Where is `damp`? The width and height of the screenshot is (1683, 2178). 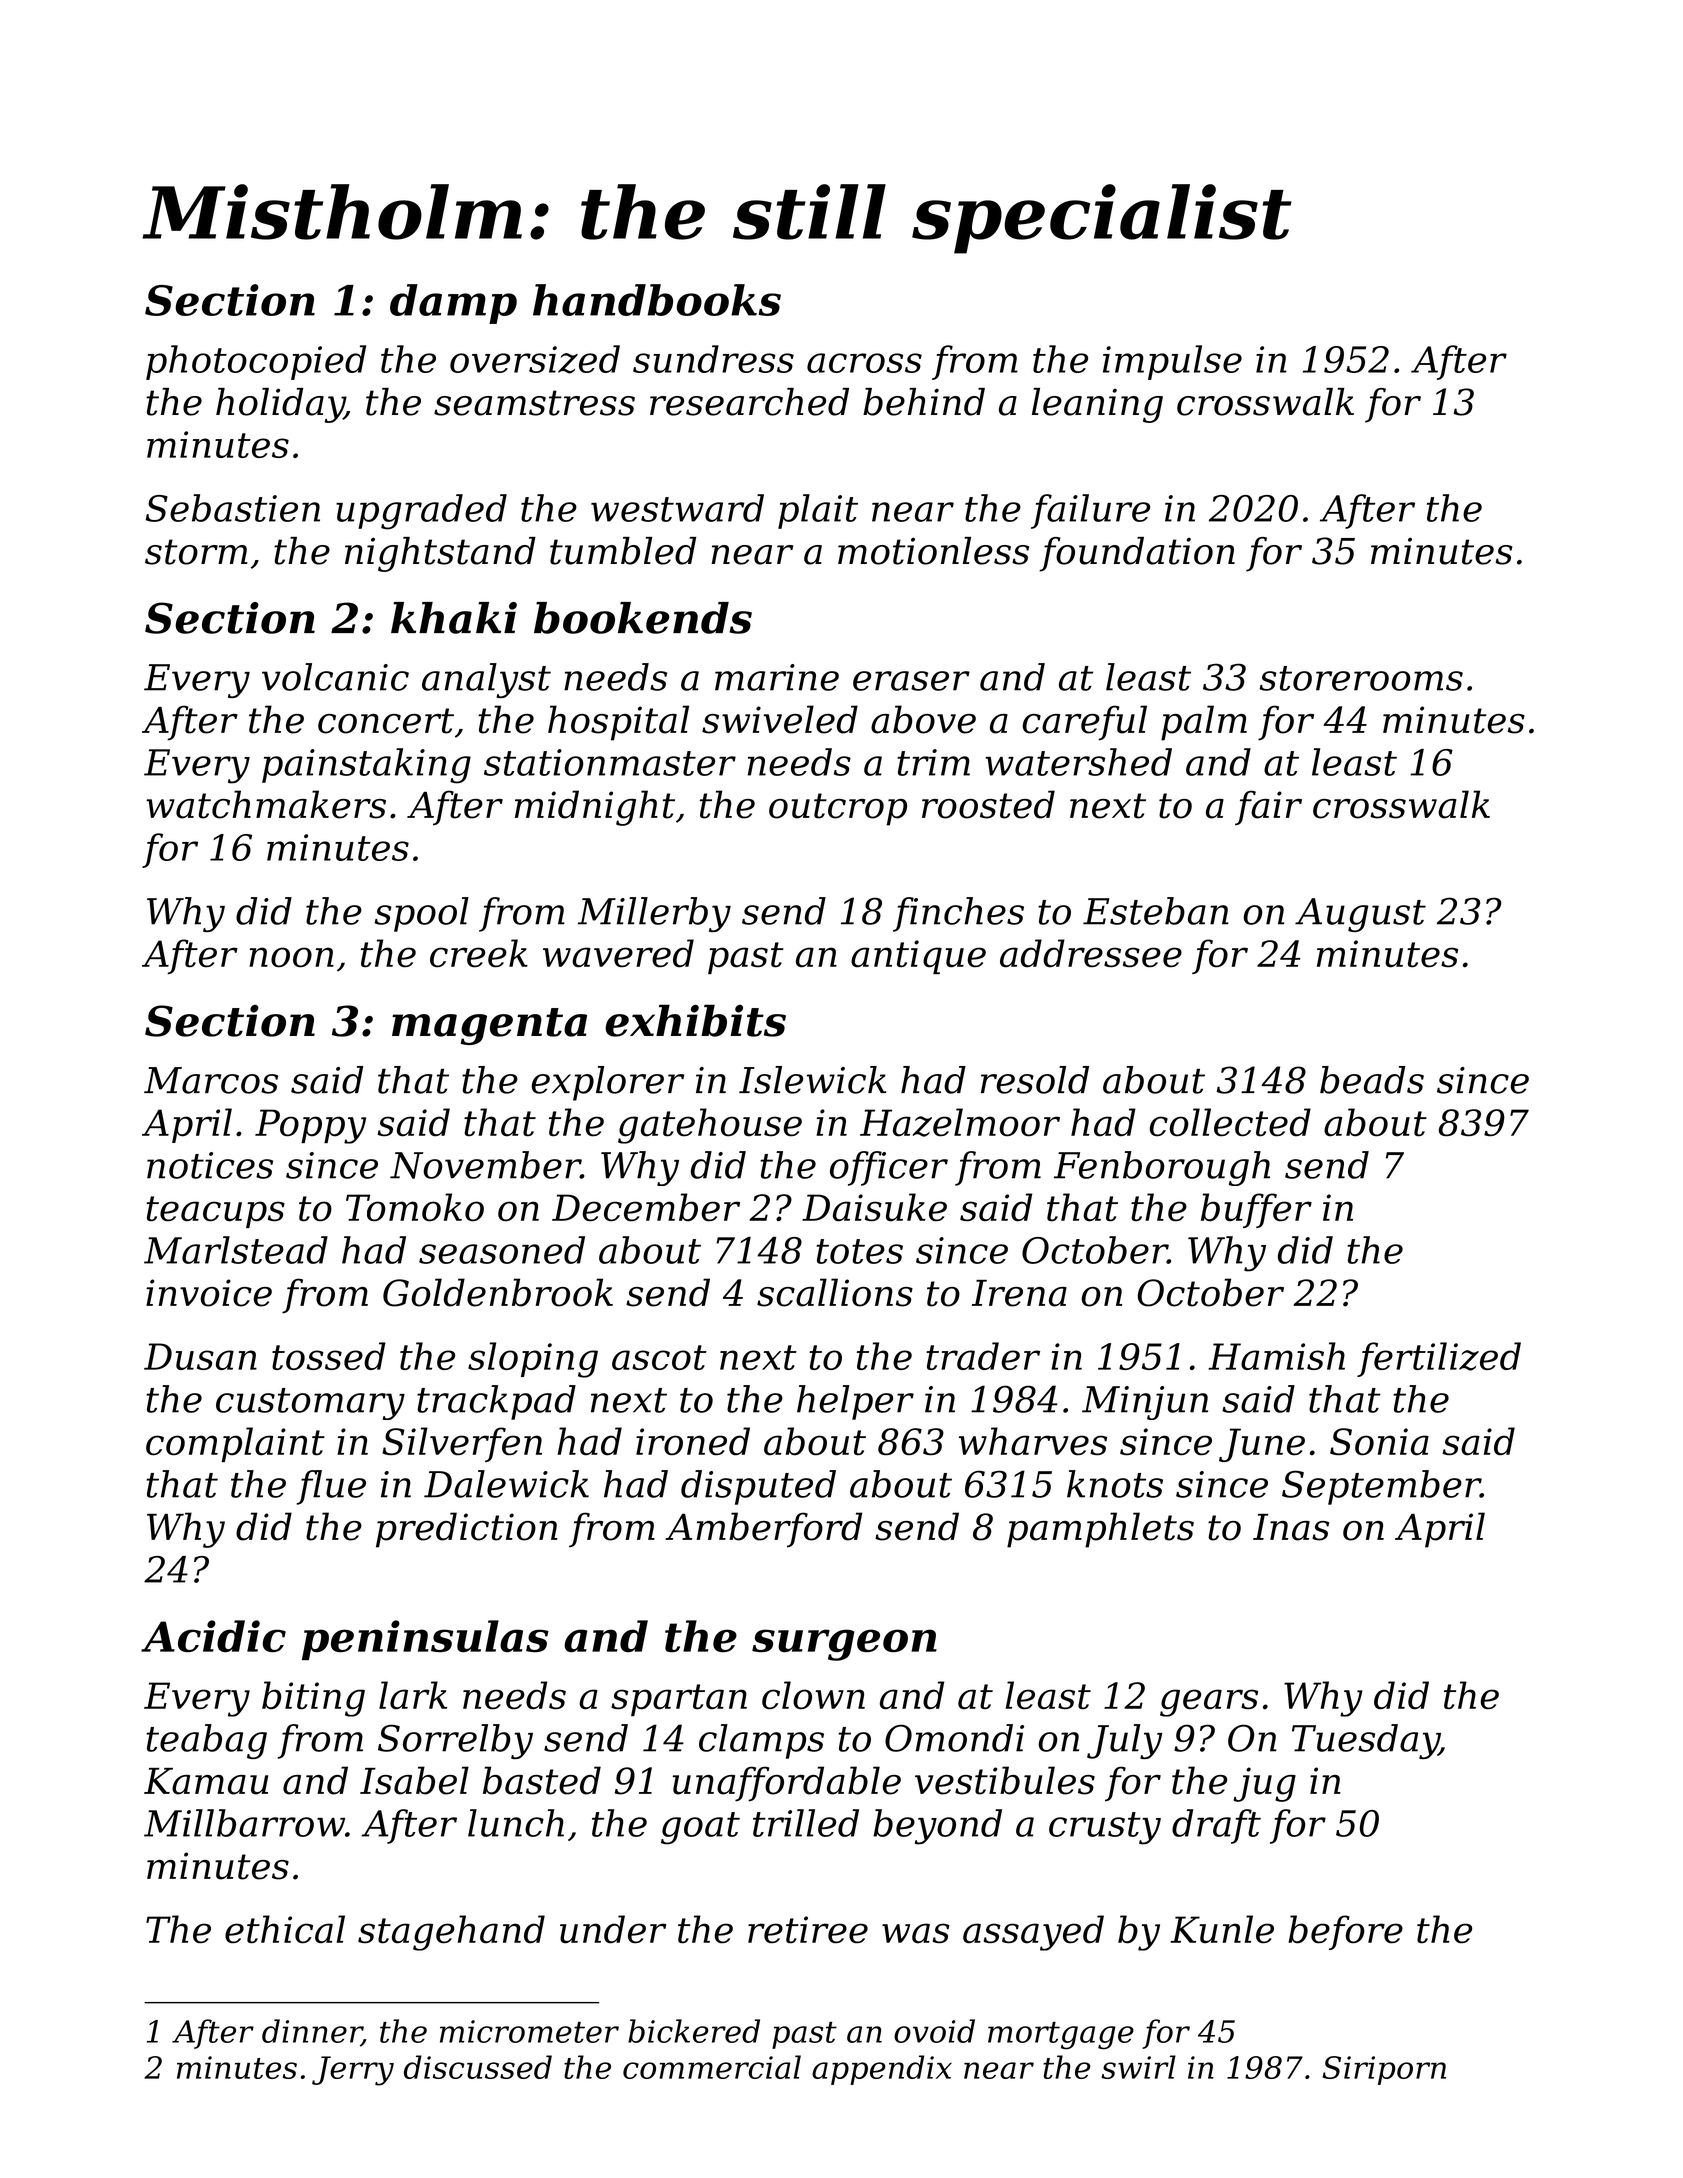
damp is located at coordinates (453, 304).
